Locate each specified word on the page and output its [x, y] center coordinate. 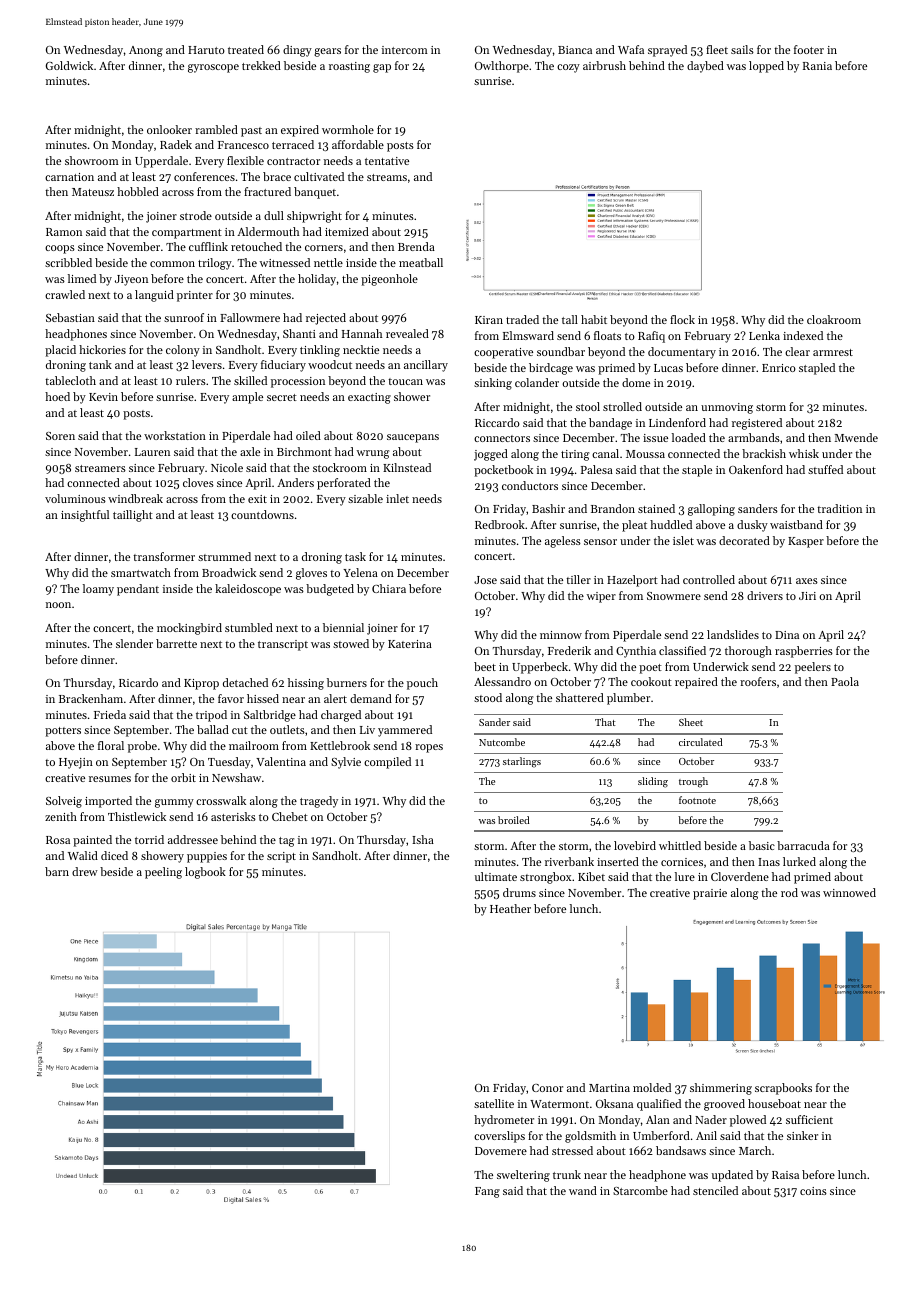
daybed [705, 67]
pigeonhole [389, 280]
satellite [494, 1103]
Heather [510, 908]
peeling [163, 873]
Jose [485, 580]
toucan [405, 381]
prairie [710, 894]
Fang [487, 1192]
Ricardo [138, 682]
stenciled [715, 1190]
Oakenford [756, 469]
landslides [733, 634]
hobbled [138, 191]
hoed [57, 396]
